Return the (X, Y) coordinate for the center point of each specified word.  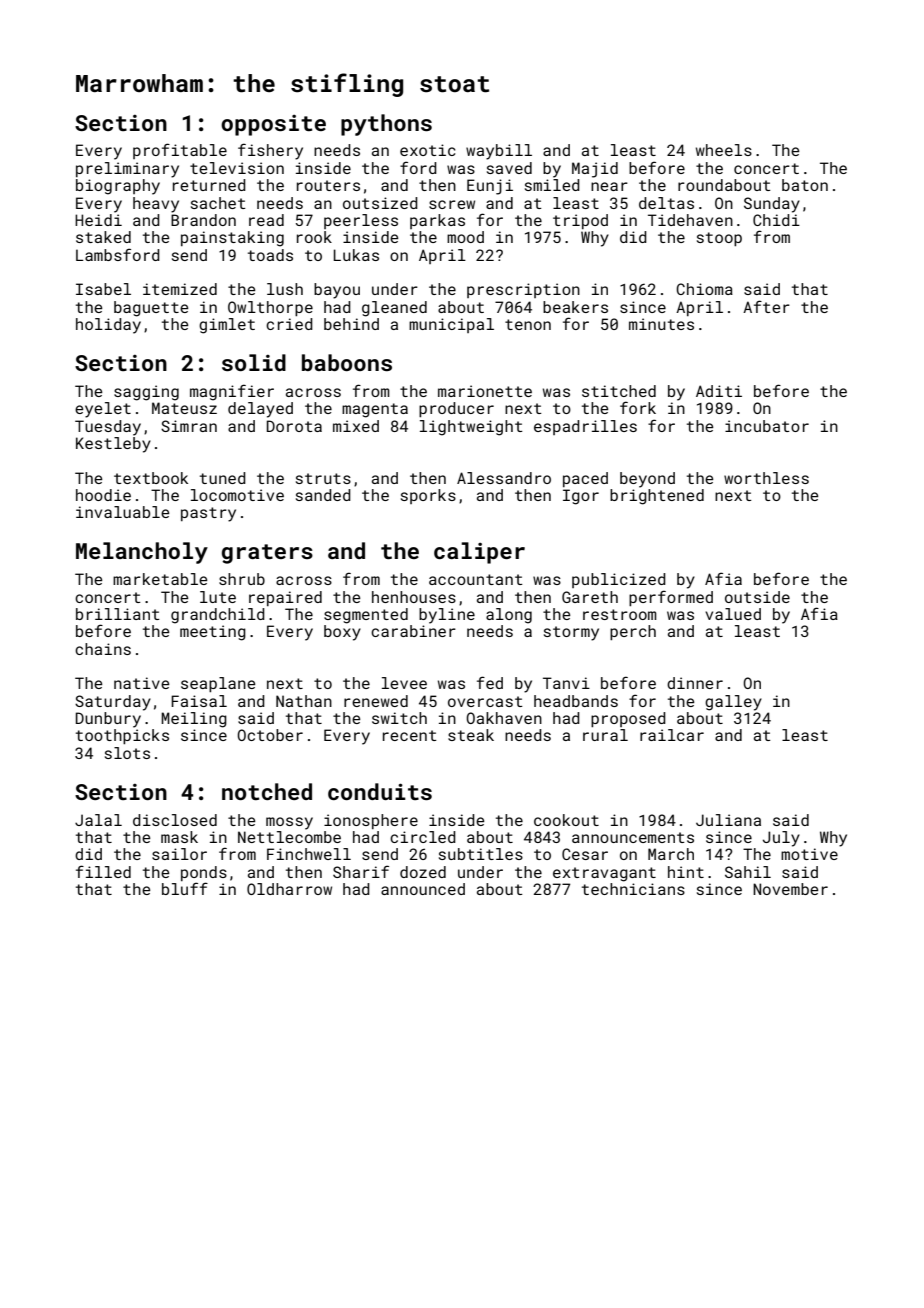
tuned (223, 478)
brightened (657, 497)
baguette (151, 309)
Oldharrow (289, 889)
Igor (581, 497)
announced (423, 889)
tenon (528, 324)
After (766, 306)
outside (757, 597)
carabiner (413, 631)
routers (328, 185)
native (141, 683)
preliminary (127, 170)
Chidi (776, 220)
